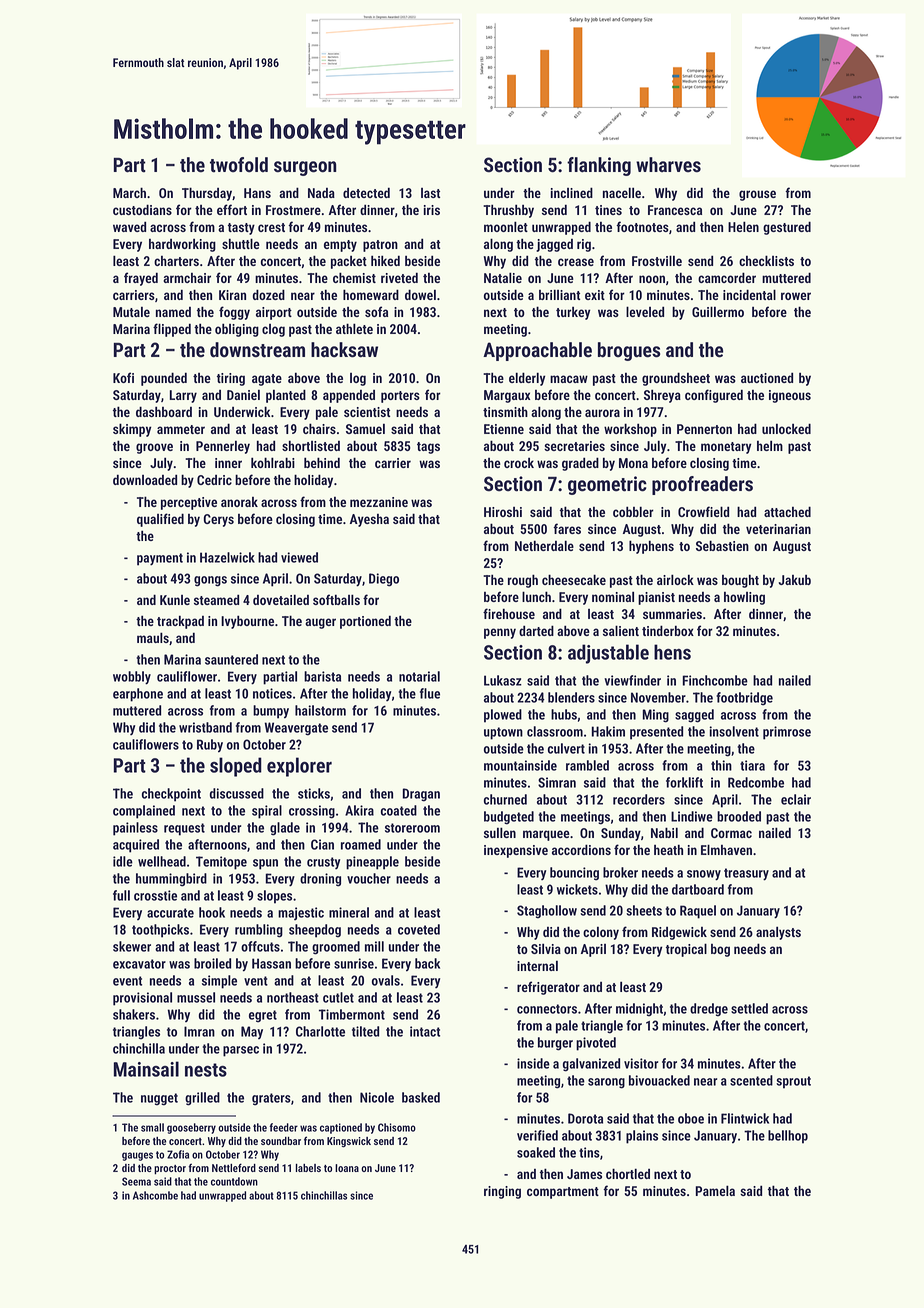 The width and height of the document is (924, 1308). What do you see at coordinates (139, 964) in the document?
I see `excavator` at bounding box center [139, 964].
